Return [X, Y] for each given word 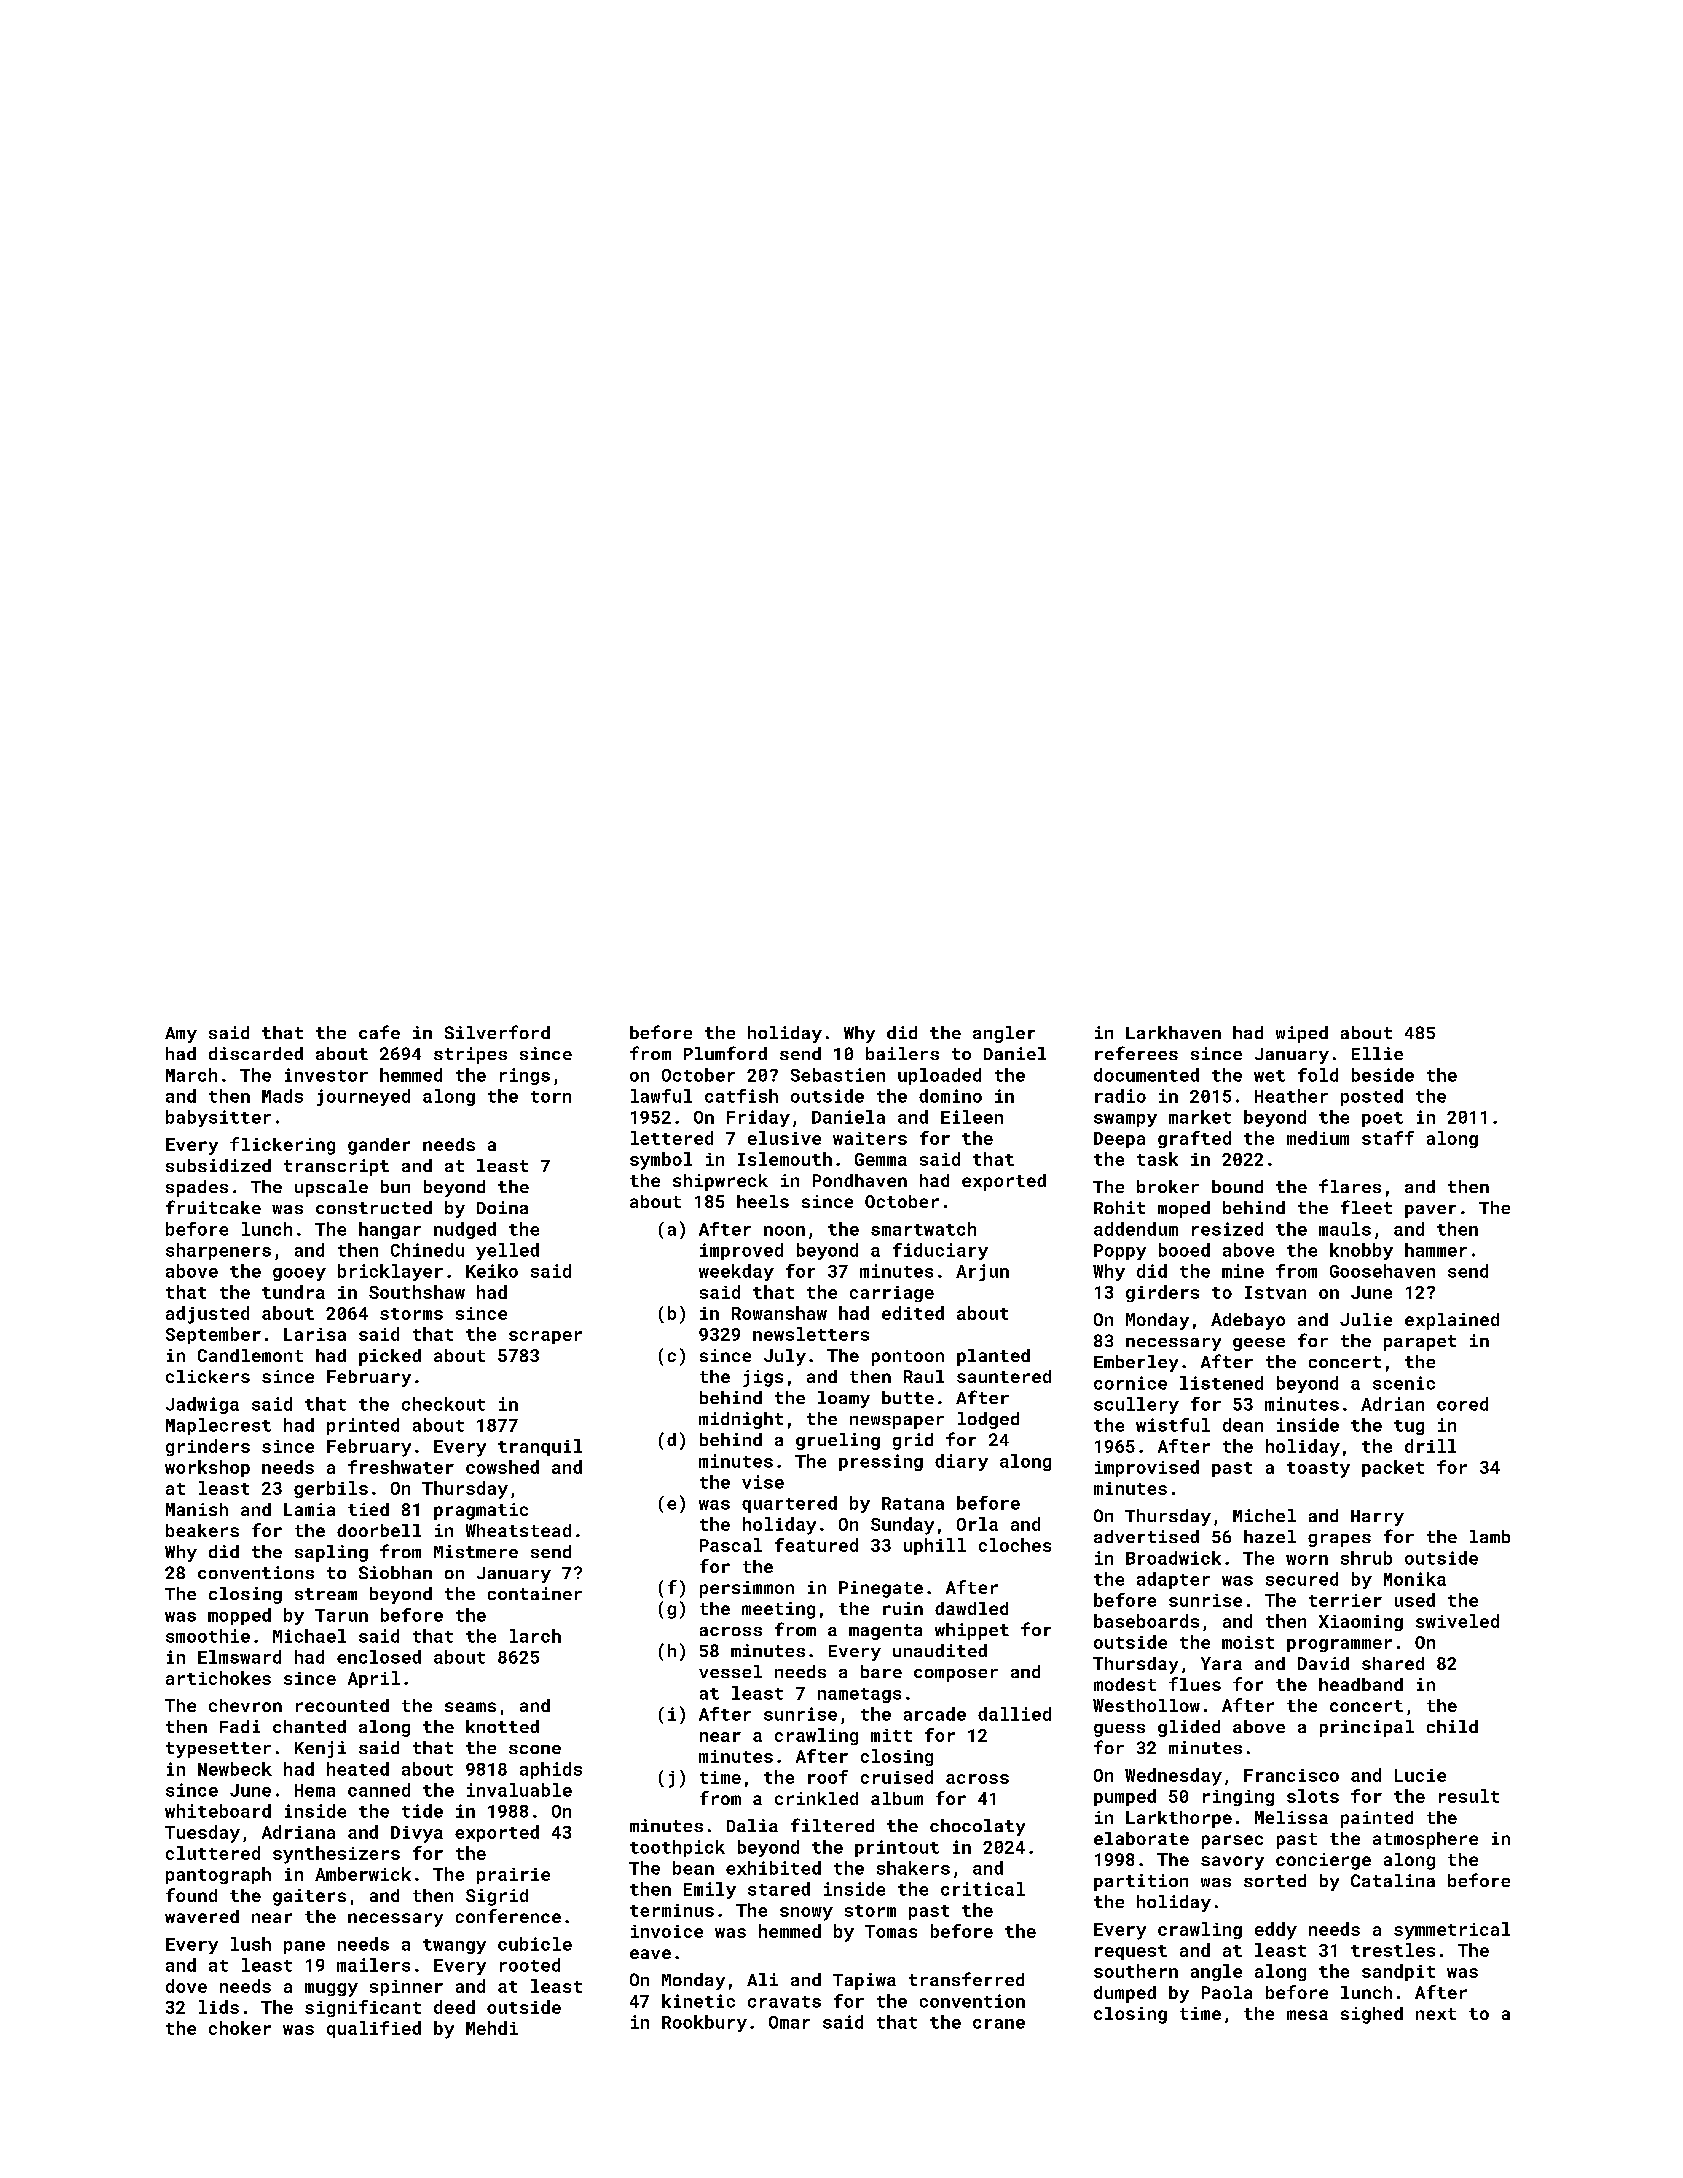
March [191, 1075]
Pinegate [881, 1589]
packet [1393, 1468]
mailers [373, 1965]
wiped [1302, 1034]
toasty [1318, 1470]
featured [816, 1545]
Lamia [309, 1509]
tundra [293, 1292]
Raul [924, 1376]
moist [1248, 1642]
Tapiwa [864, 1981]
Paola [1227, 1992]
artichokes [218, 1678]
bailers [902, 1053]
